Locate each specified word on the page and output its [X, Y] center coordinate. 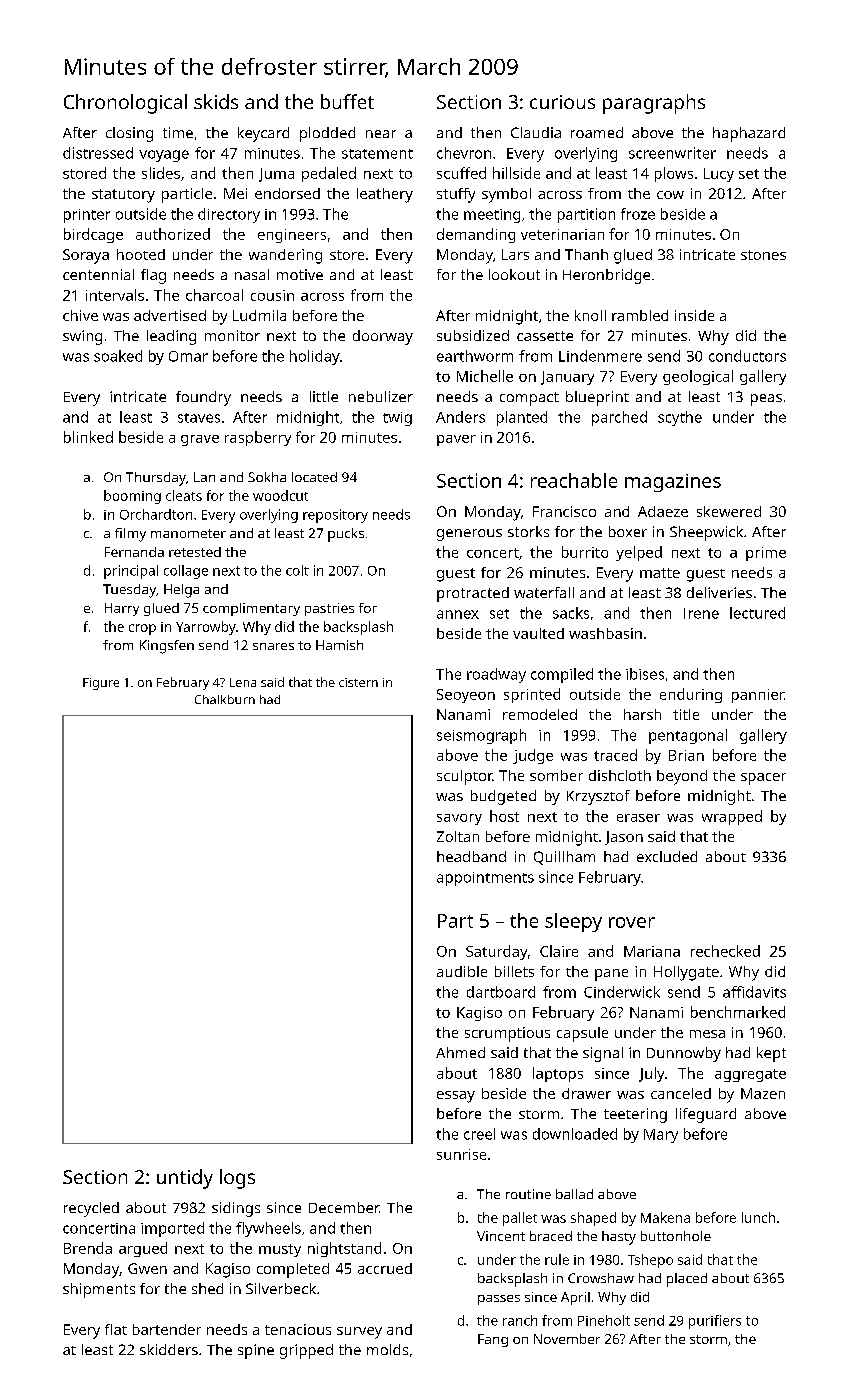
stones [763, 255]
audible [462, 971]
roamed [597, 132]
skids [216, 101]
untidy [185, 1179]
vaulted [538, 633]
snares [273, 646]
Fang [493, 1340]
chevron [464, 153]
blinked [88, 437]
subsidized [473, 335]
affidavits [754, 992]
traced [615, 755]
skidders [169, 1349]
